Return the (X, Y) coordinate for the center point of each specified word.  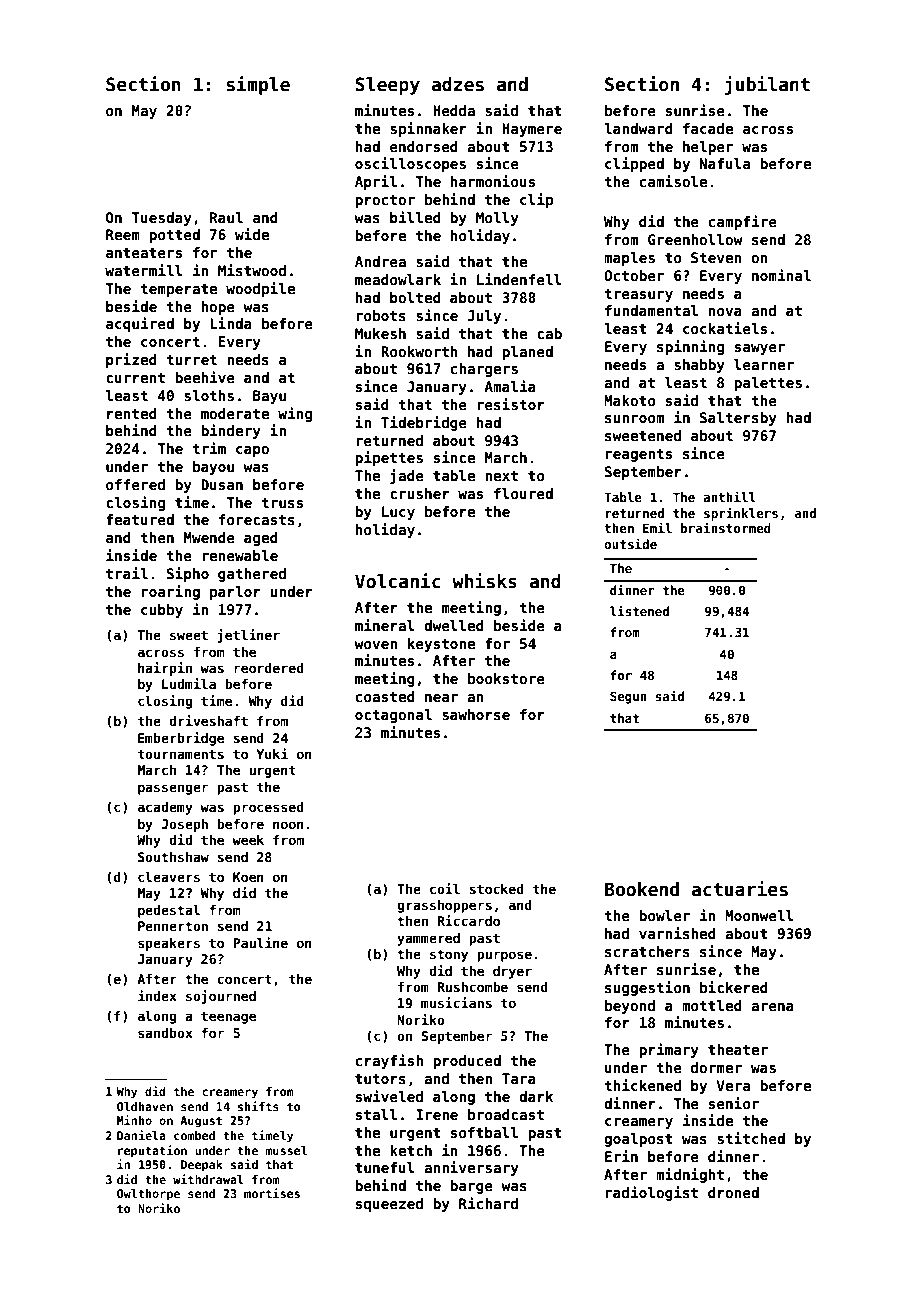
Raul (226, 217)
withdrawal (208, 1179)
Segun (628, 697)
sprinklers (741, 514)
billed (415, 217)
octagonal (393, 716)
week (248, 840)
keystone (441, 645)
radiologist (652, 1193)
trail (127, 573)
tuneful (385, 1167)
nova (725, 312)
